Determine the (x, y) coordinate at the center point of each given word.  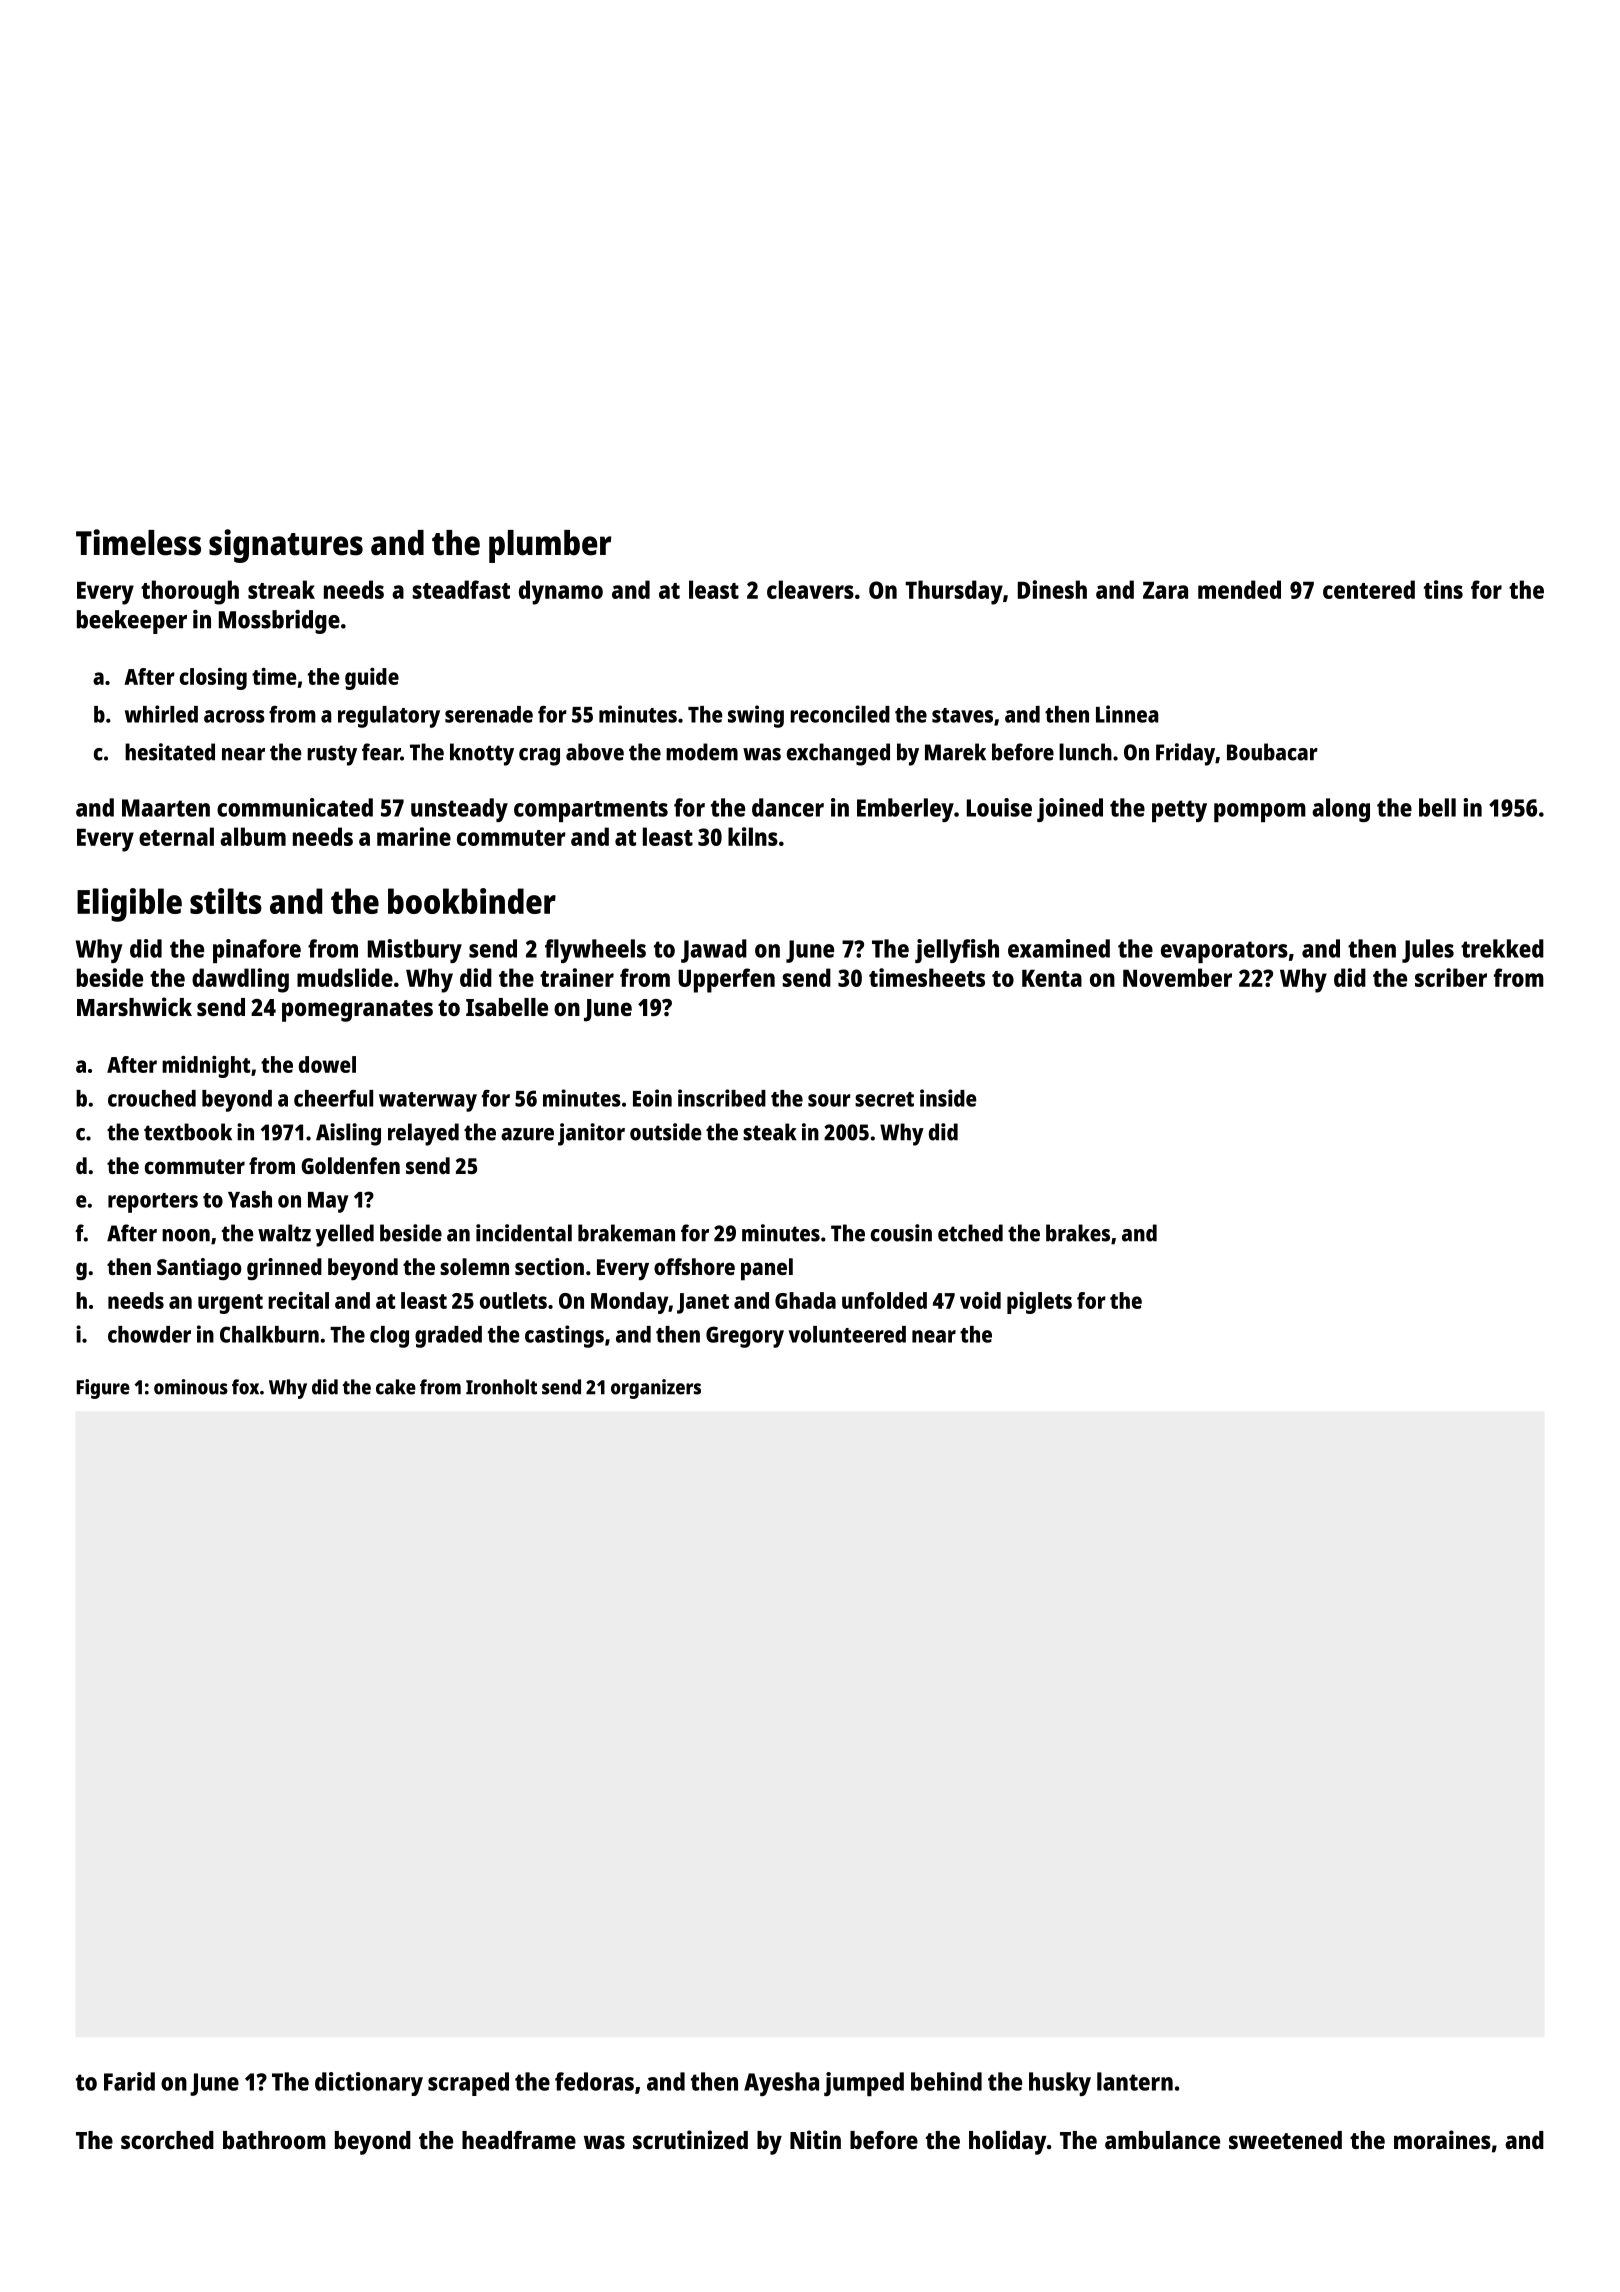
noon (186, 1235)
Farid (129, 2081)
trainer (577, 977)
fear (381, 752)
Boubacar (1272, 752)
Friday (1185, 754)
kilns (753, 836)
